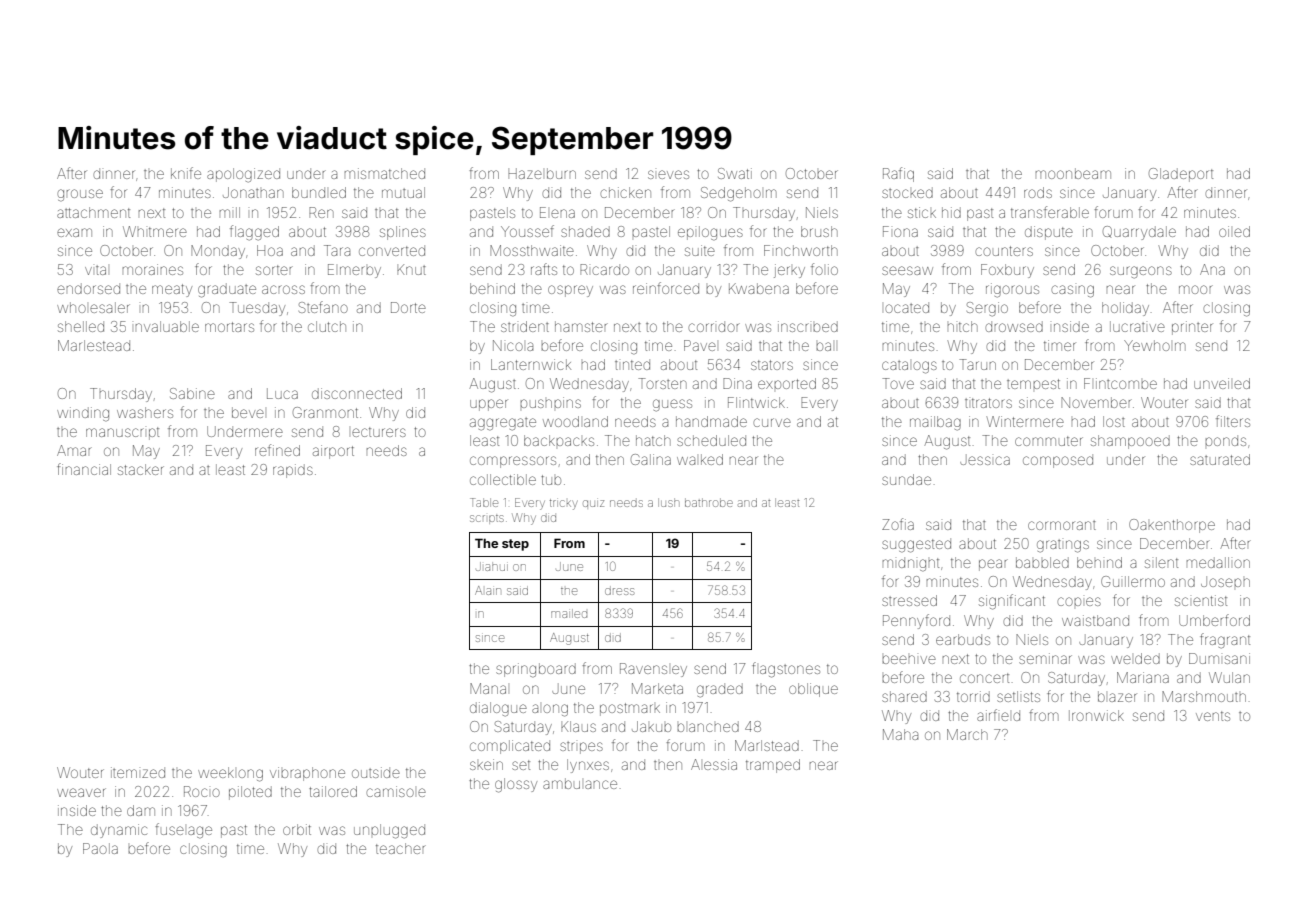  Describe the element at coordinates (813, 690) in the page. I see `oblique` at that location.
